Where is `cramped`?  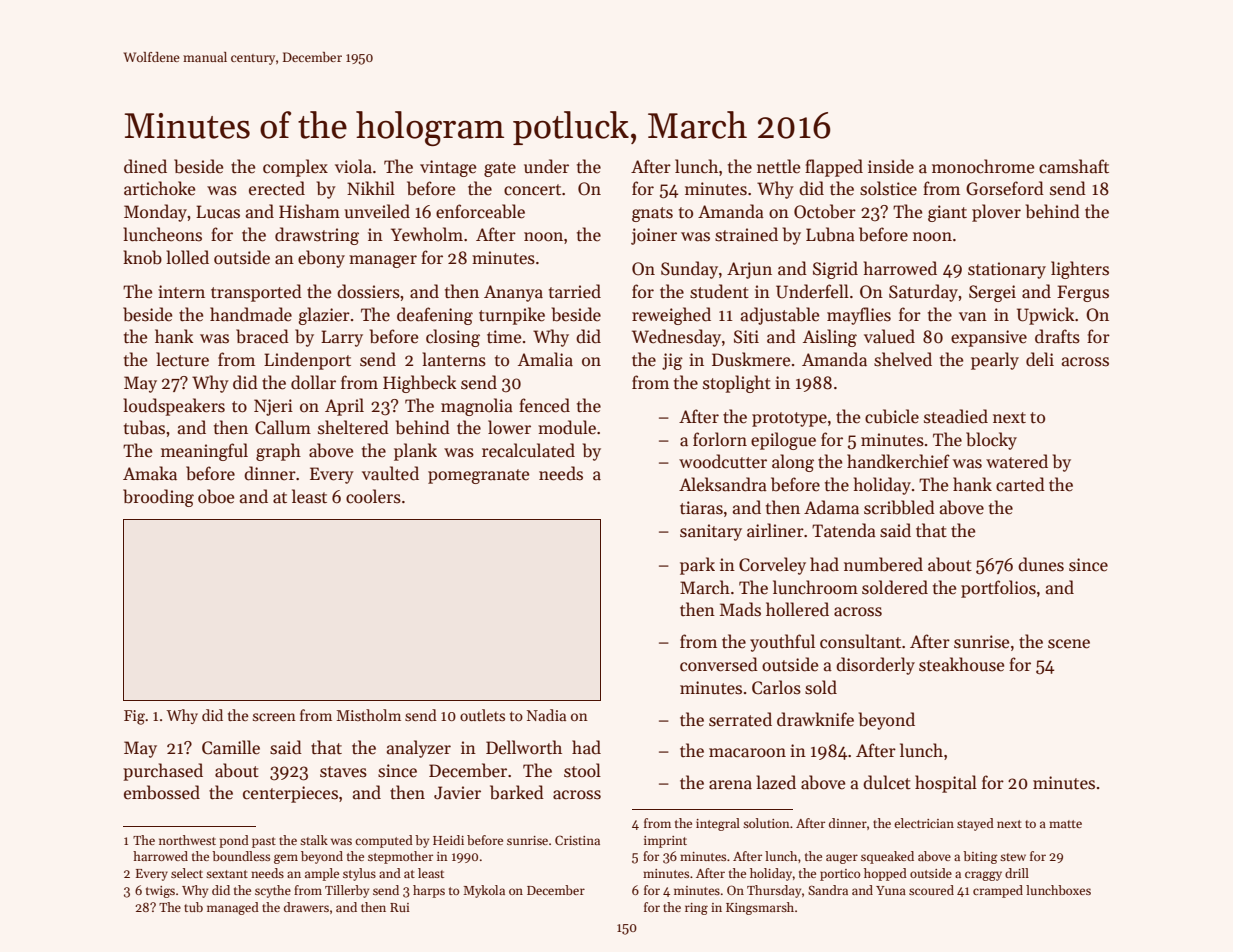 cramped is located at coordinates (998, 891).
